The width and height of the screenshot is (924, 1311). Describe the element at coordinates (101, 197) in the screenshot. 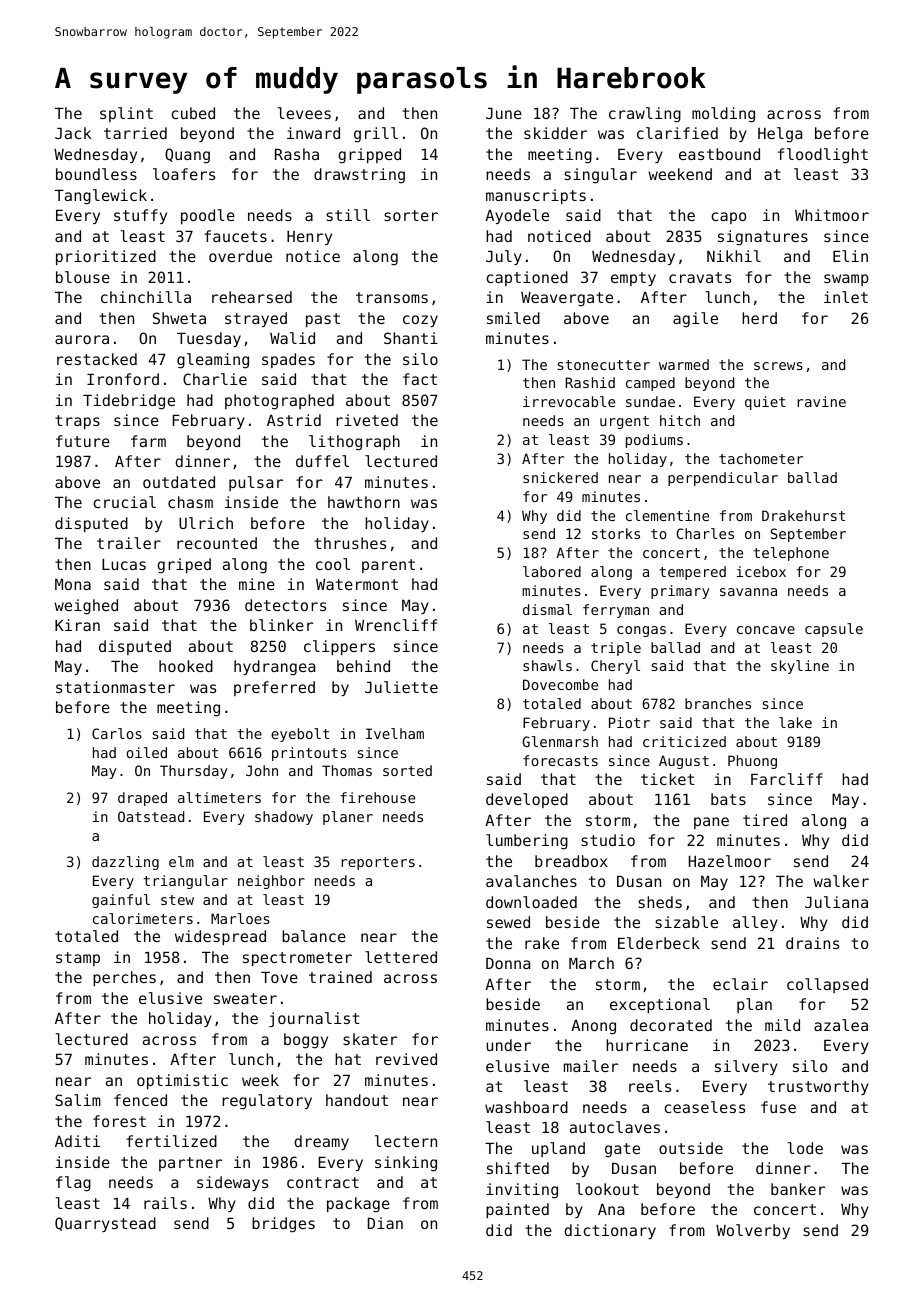

I see `Tanglewick` at that location.
